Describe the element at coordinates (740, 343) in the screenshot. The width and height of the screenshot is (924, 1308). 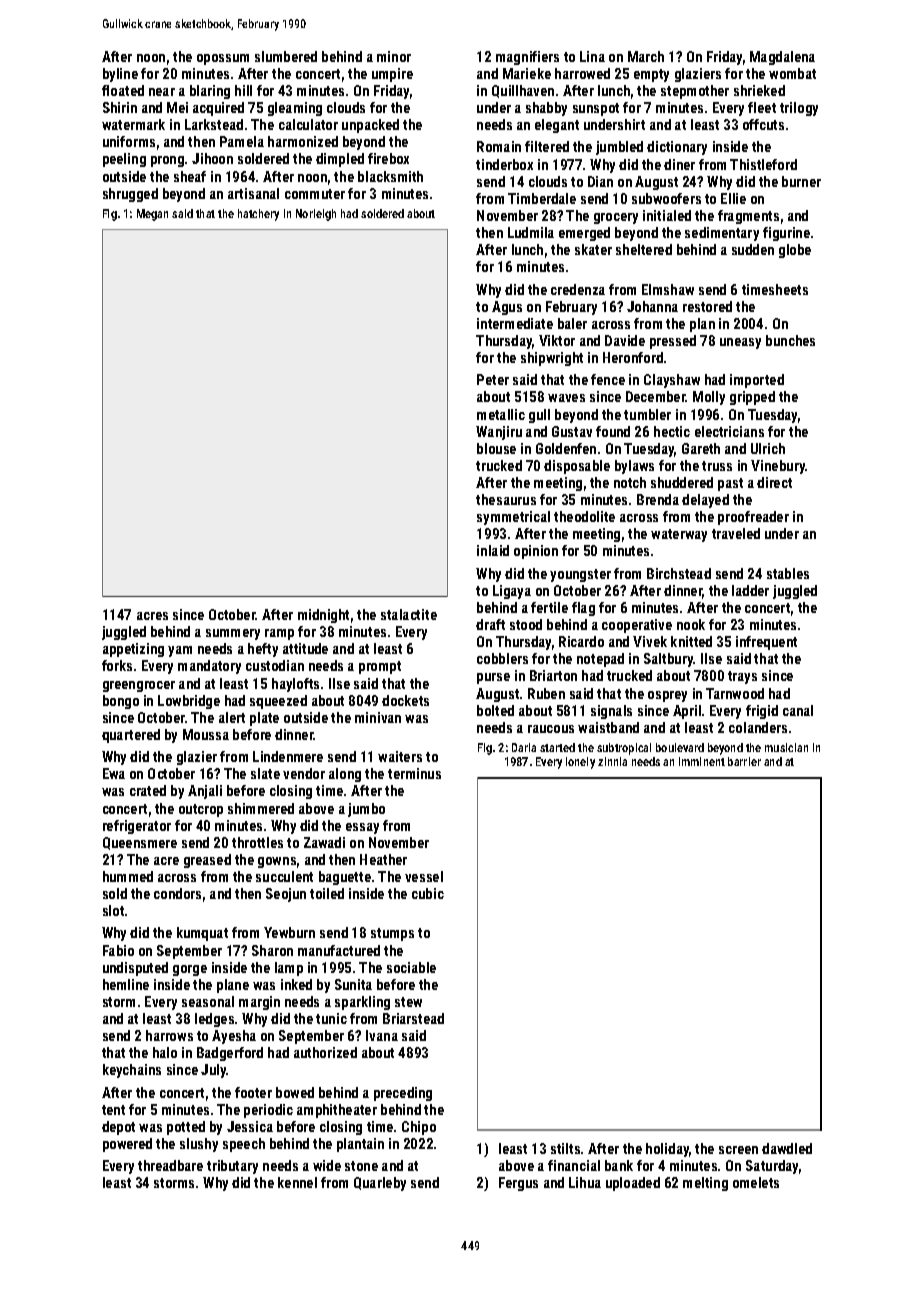
I see `uneasy` at that location.
